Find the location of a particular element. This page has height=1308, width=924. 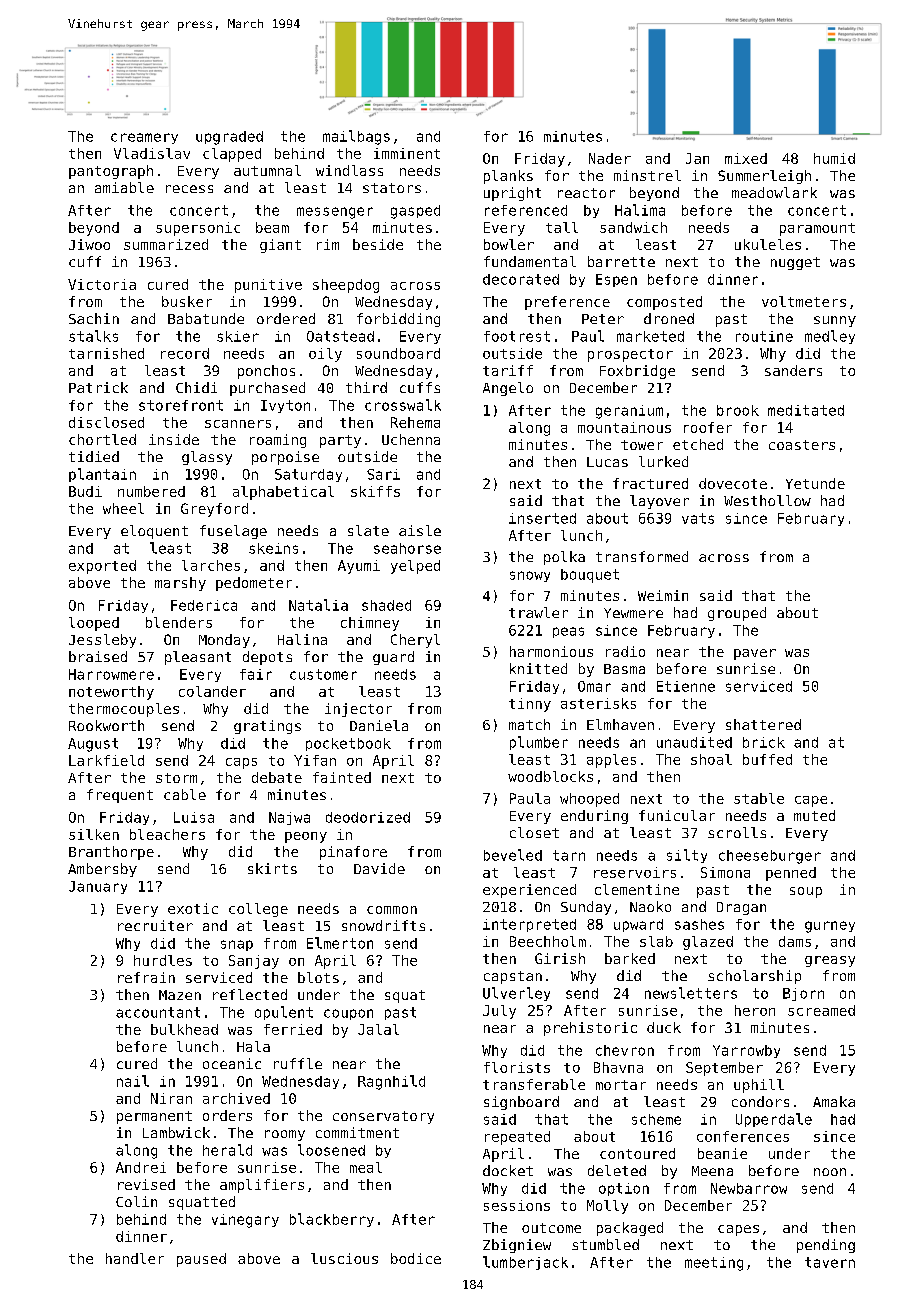

mixed is located at coordinates (746, 158).
